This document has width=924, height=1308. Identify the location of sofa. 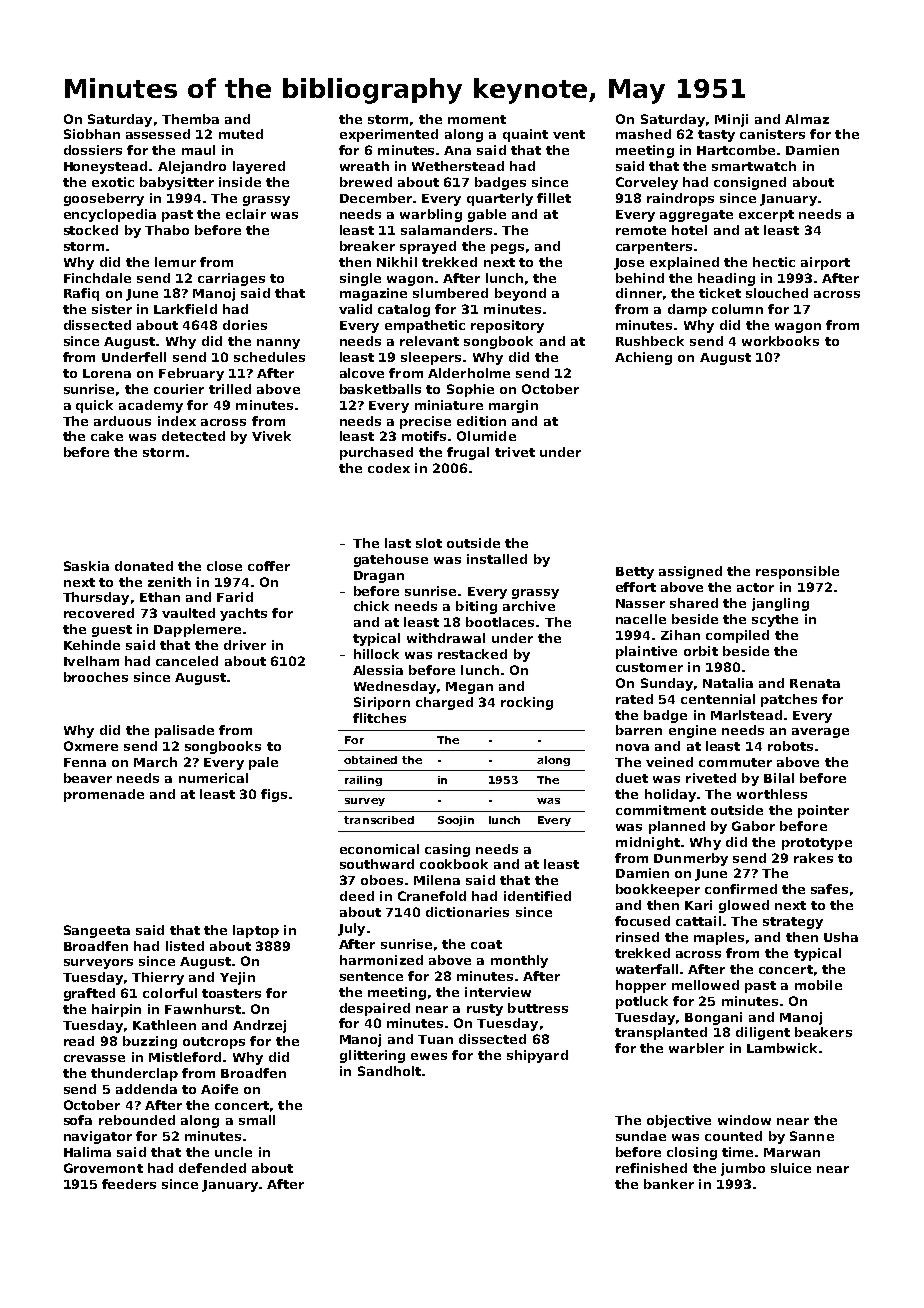
(78, 1120).
